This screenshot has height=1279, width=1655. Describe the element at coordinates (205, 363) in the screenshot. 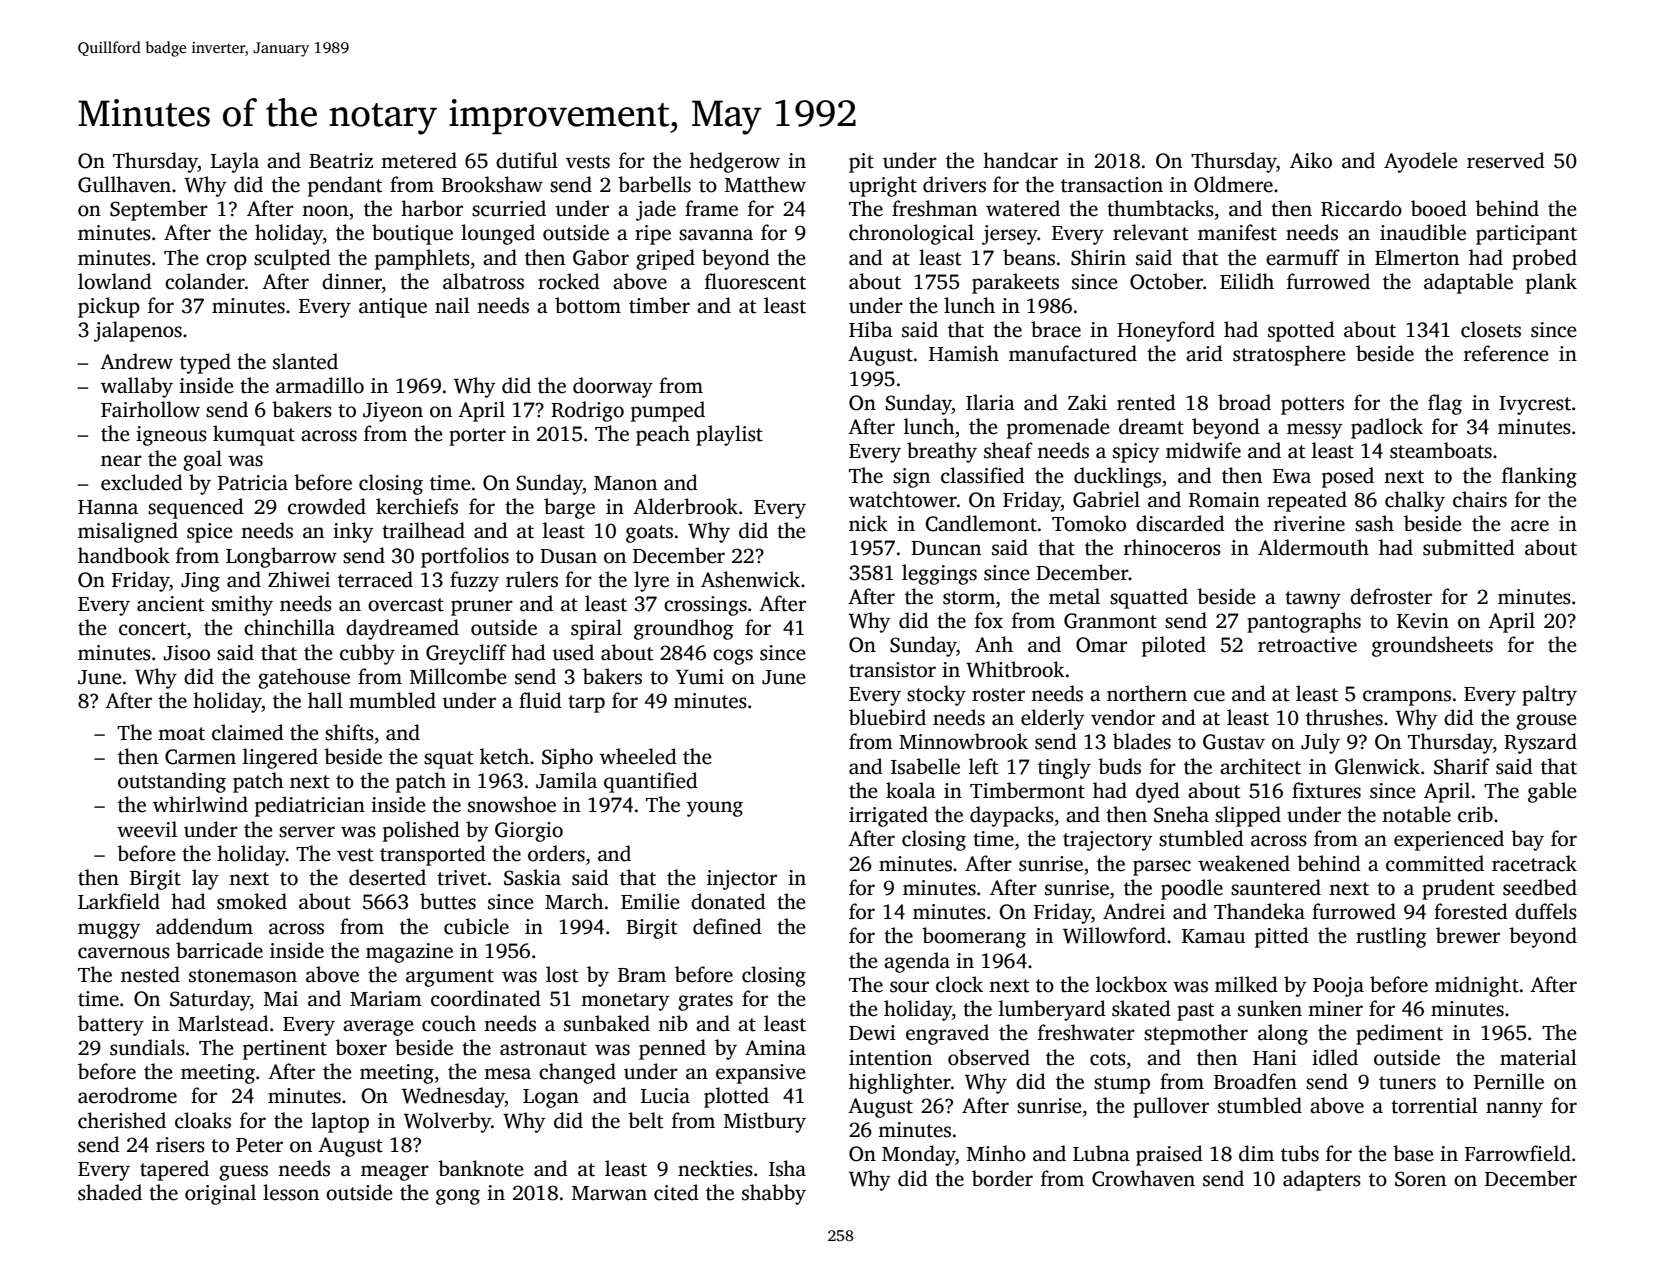

I see `typed` at that location.
